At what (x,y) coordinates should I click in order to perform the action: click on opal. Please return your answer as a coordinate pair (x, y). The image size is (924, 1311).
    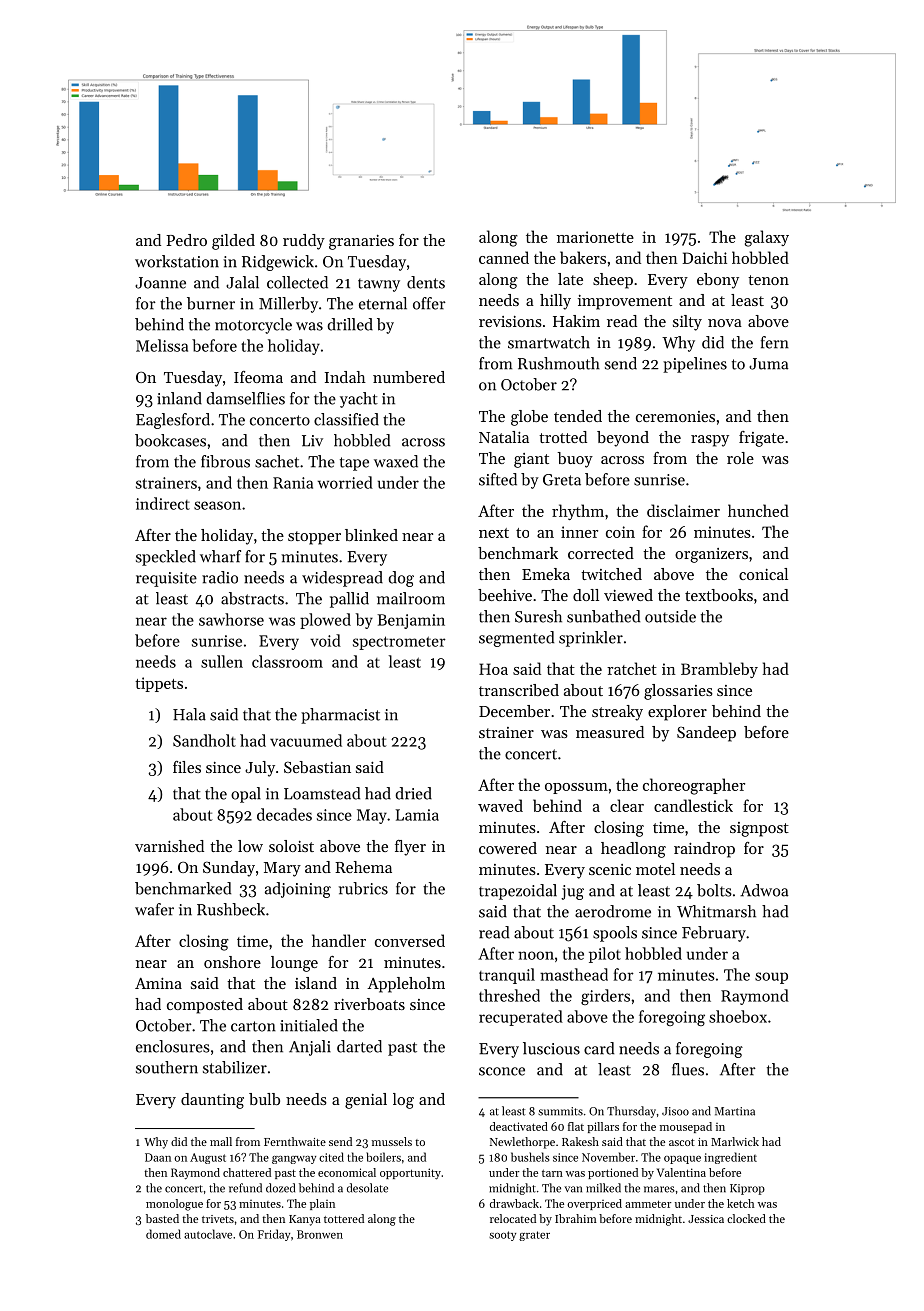
    Looking at the image, I should click on (246, 795).
